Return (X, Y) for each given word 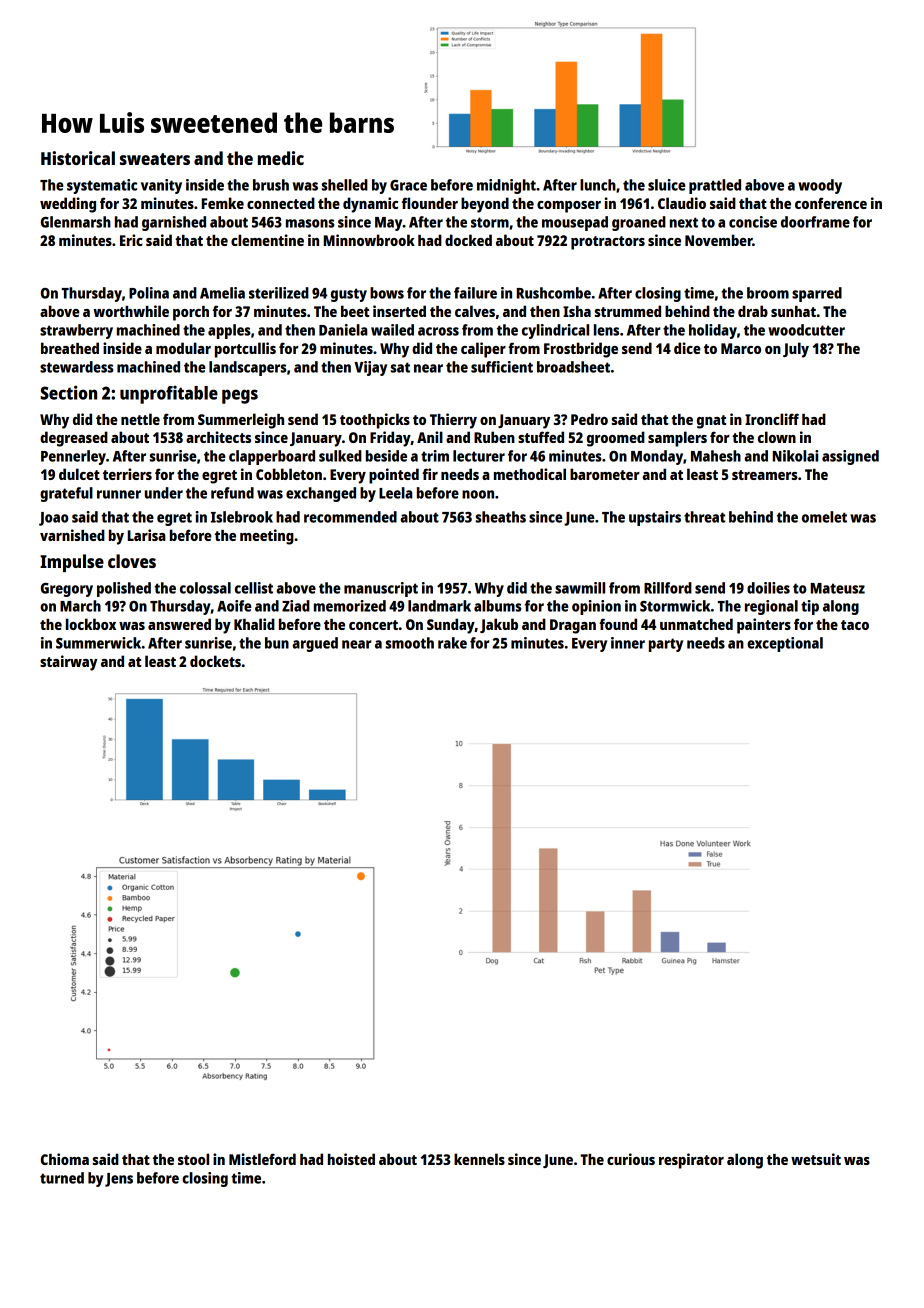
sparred (817, 294)
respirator (691, 1161)
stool (193, 1159)
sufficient (502, 367)
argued (315, 644)
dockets (215, 661)
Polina (149, 293)
